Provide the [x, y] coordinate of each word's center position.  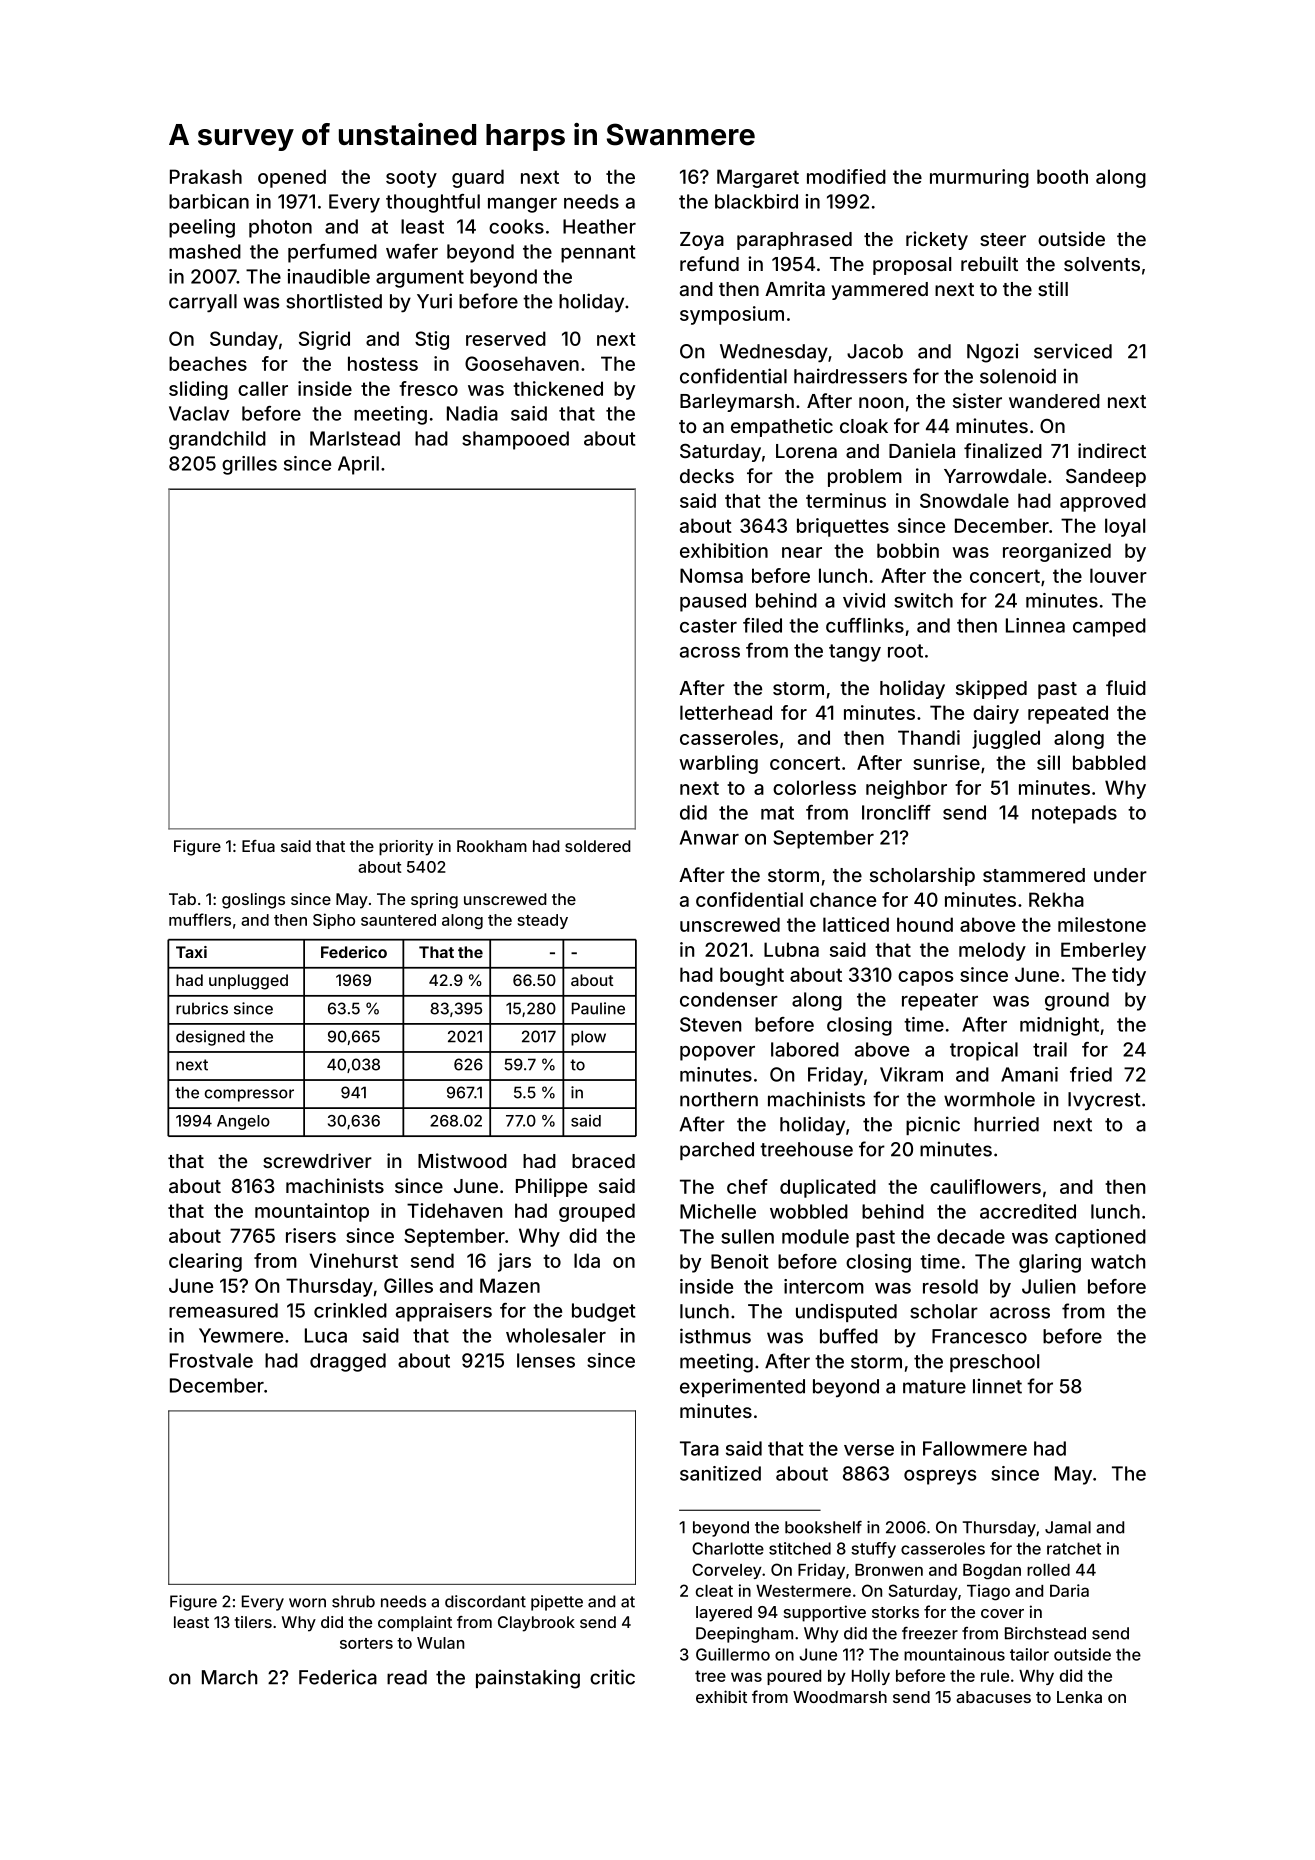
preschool [994, 1363]
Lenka [1079, 1697]
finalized [1003, 450]
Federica [338, 1677]
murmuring [979, 178]
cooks [516, 226]
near [802, 552]
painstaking [528, 1679]
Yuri [434, 301]
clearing [205, 1262]
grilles [249, 465]
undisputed [846, 1312]
